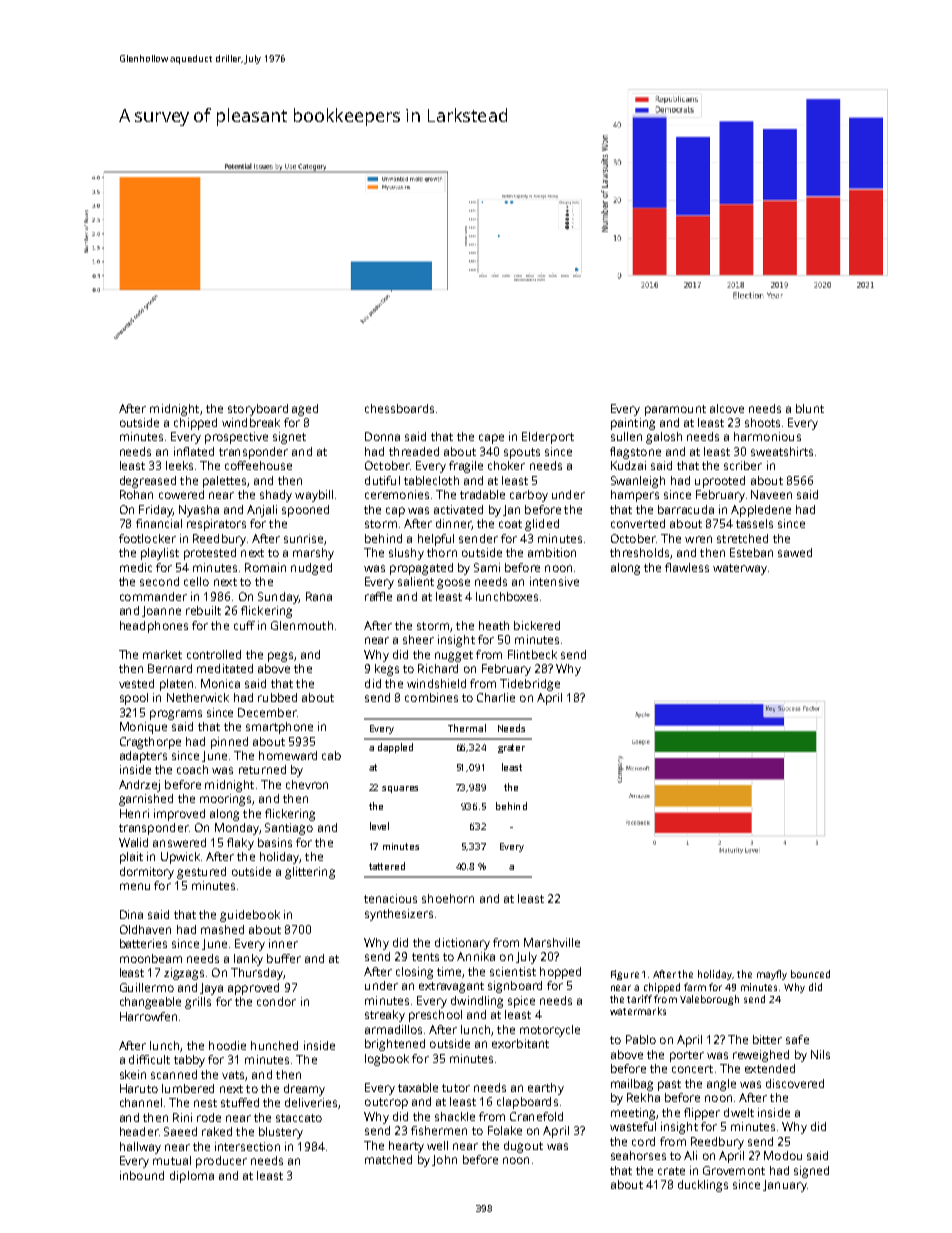 The height and width of the screenshot is (1233, 952). I want to click on coach, so click(192, 769).
